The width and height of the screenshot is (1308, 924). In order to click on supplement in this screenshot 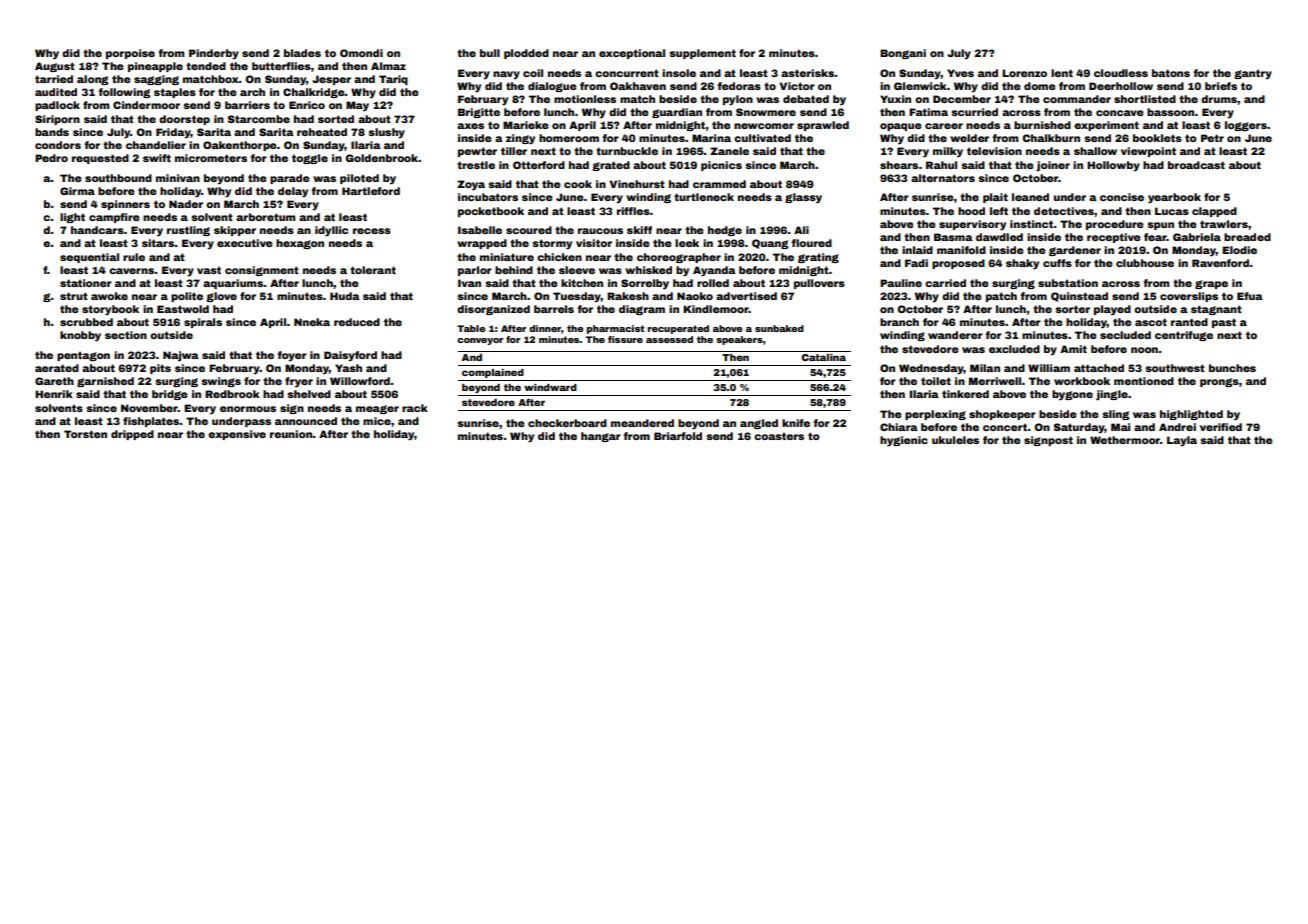, I will do `click(702, 54)`.
